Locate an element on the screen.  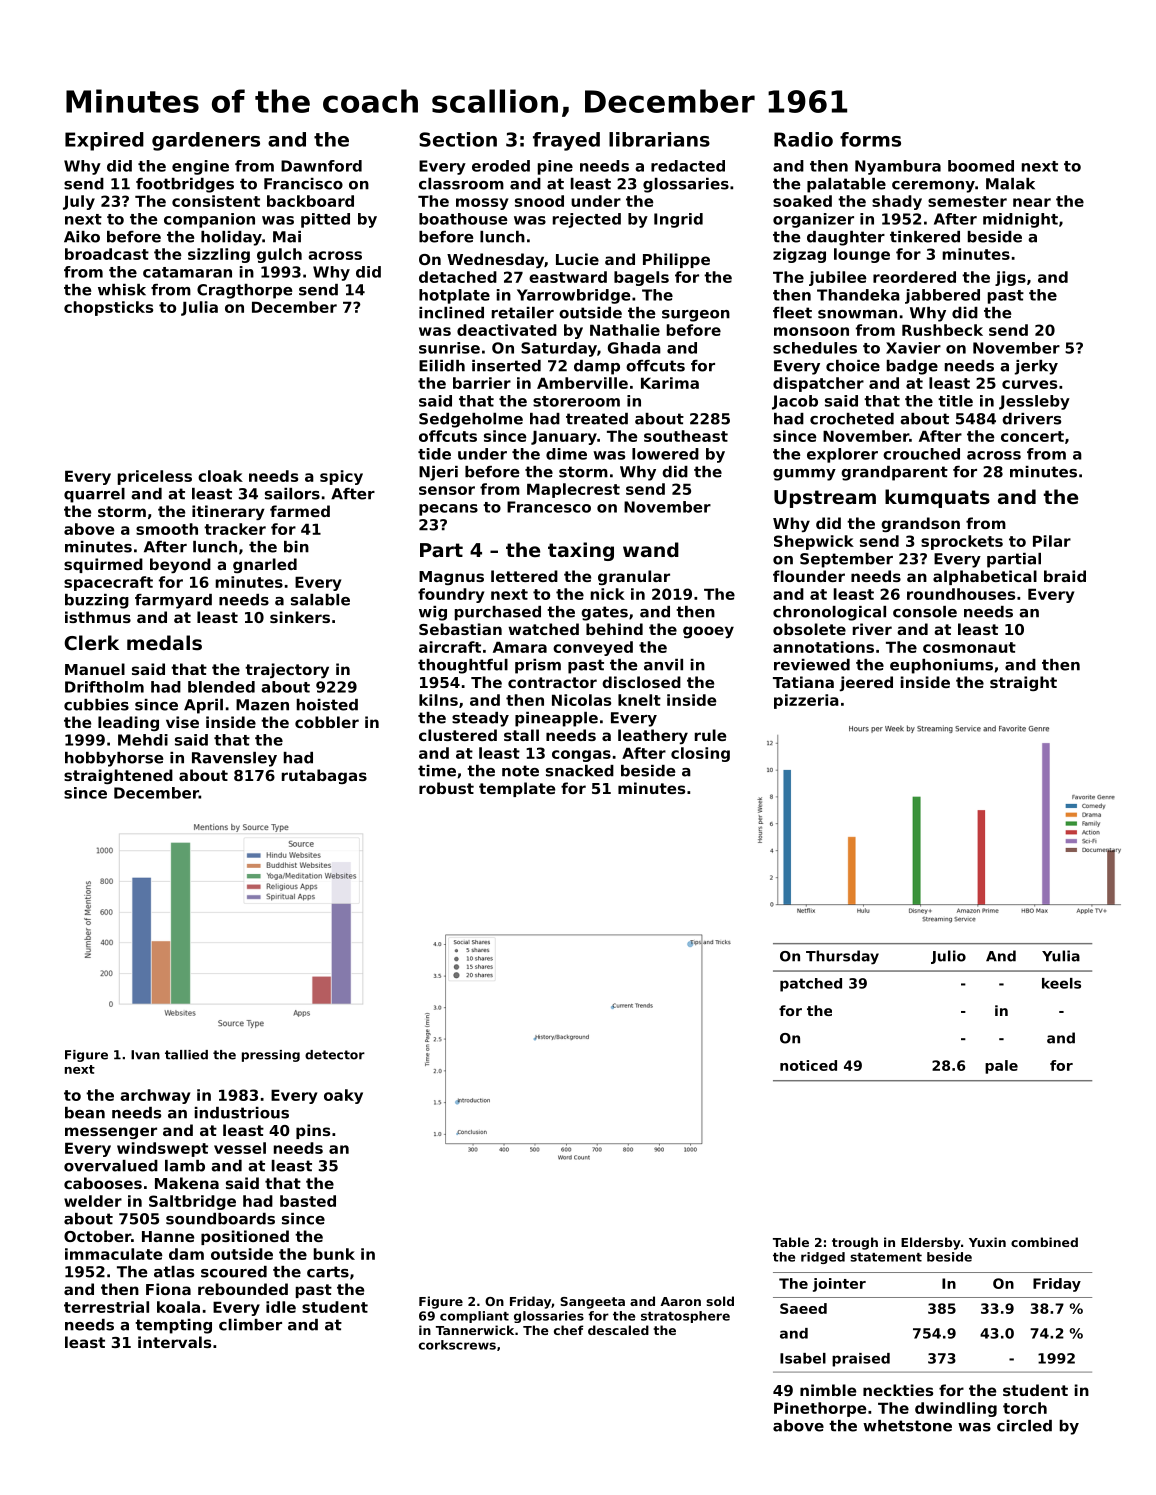
hobbyhorse is located at coordinates (114, 759).
